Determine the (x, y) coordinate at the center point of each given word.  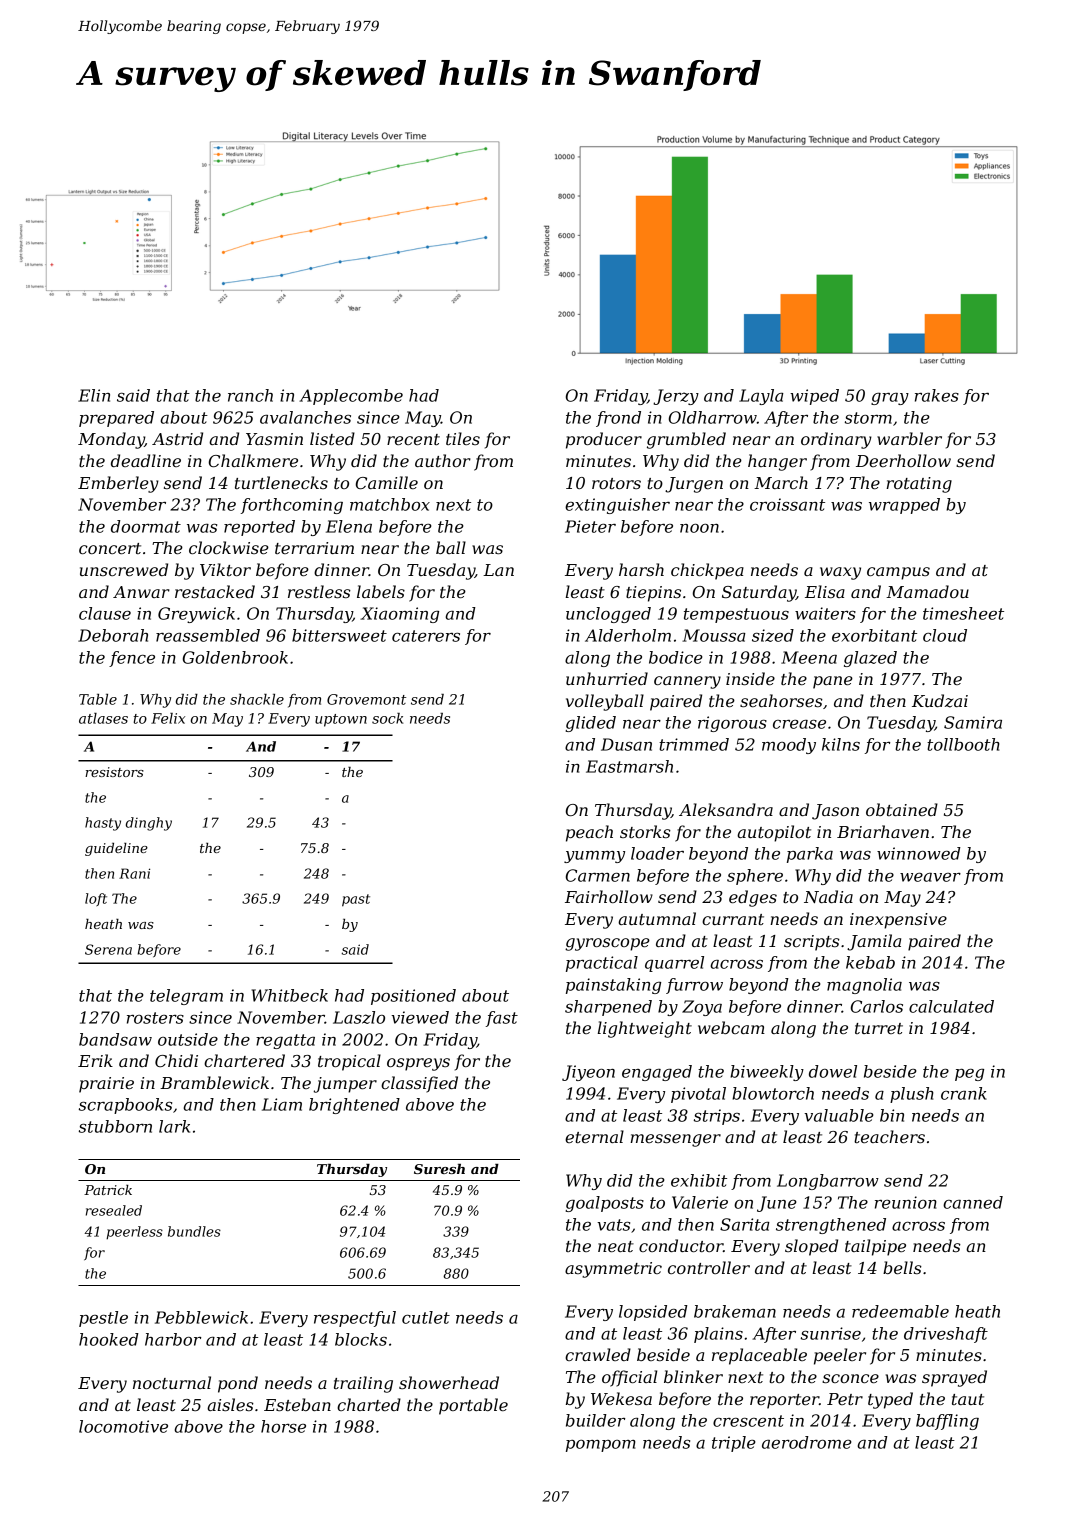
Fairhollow (609, 896)
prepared (116, 419)
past (356, 900)
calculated (951, 1006)
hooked (109, 1339)
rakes (937, 395)
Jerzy (676, 397)
